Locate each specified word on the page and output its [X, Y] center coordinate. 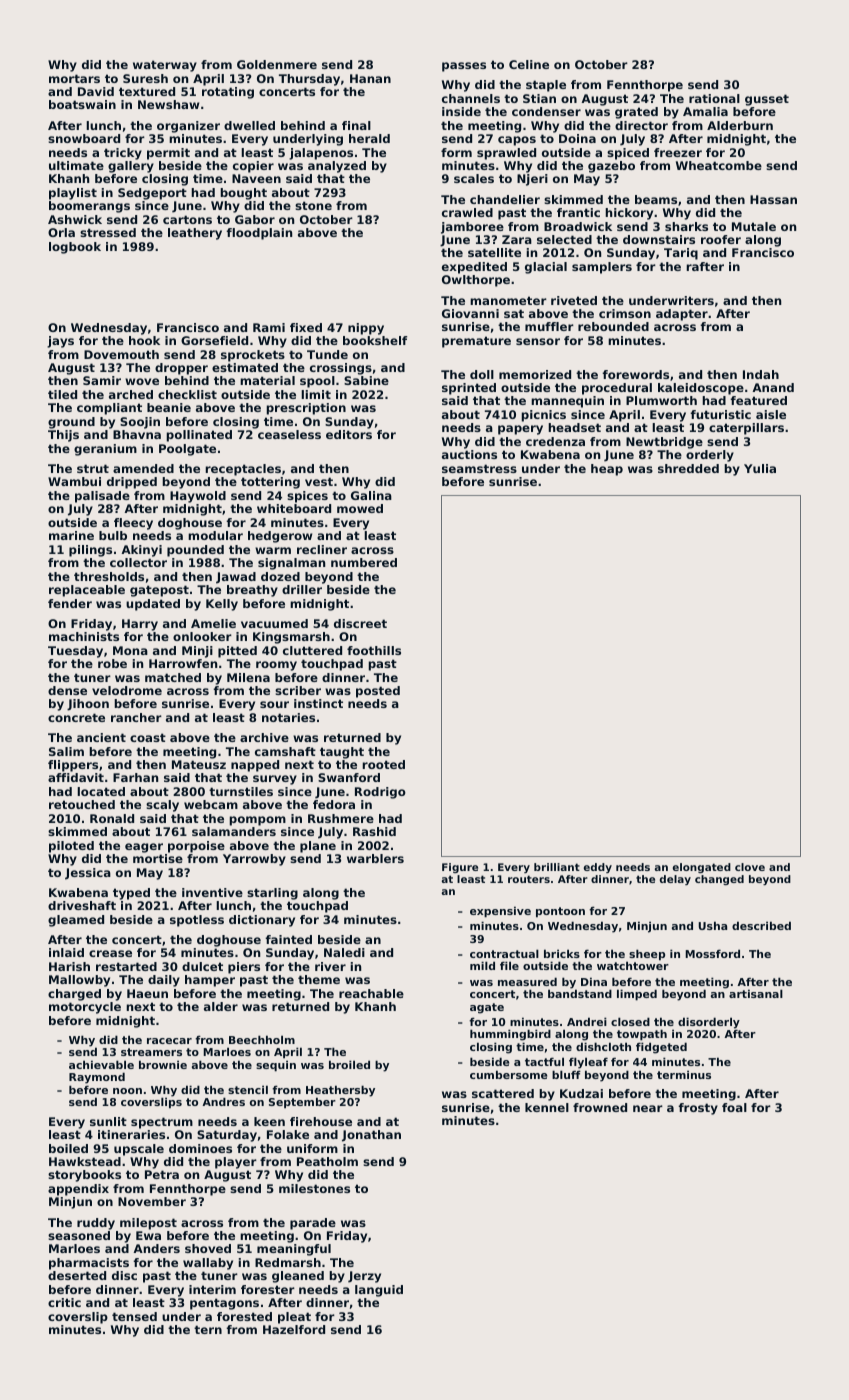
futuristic [720, 414]
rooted [383, 764]
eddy [598, 868]
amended [143, 468]
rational [714, 98]
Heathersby [340, 1091]
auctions [469, 454]
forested [244, 1316]
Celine [529, 64]
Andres [223, 1101]
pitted [237, 652]
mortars [74, 78]
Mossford [712, 953]
